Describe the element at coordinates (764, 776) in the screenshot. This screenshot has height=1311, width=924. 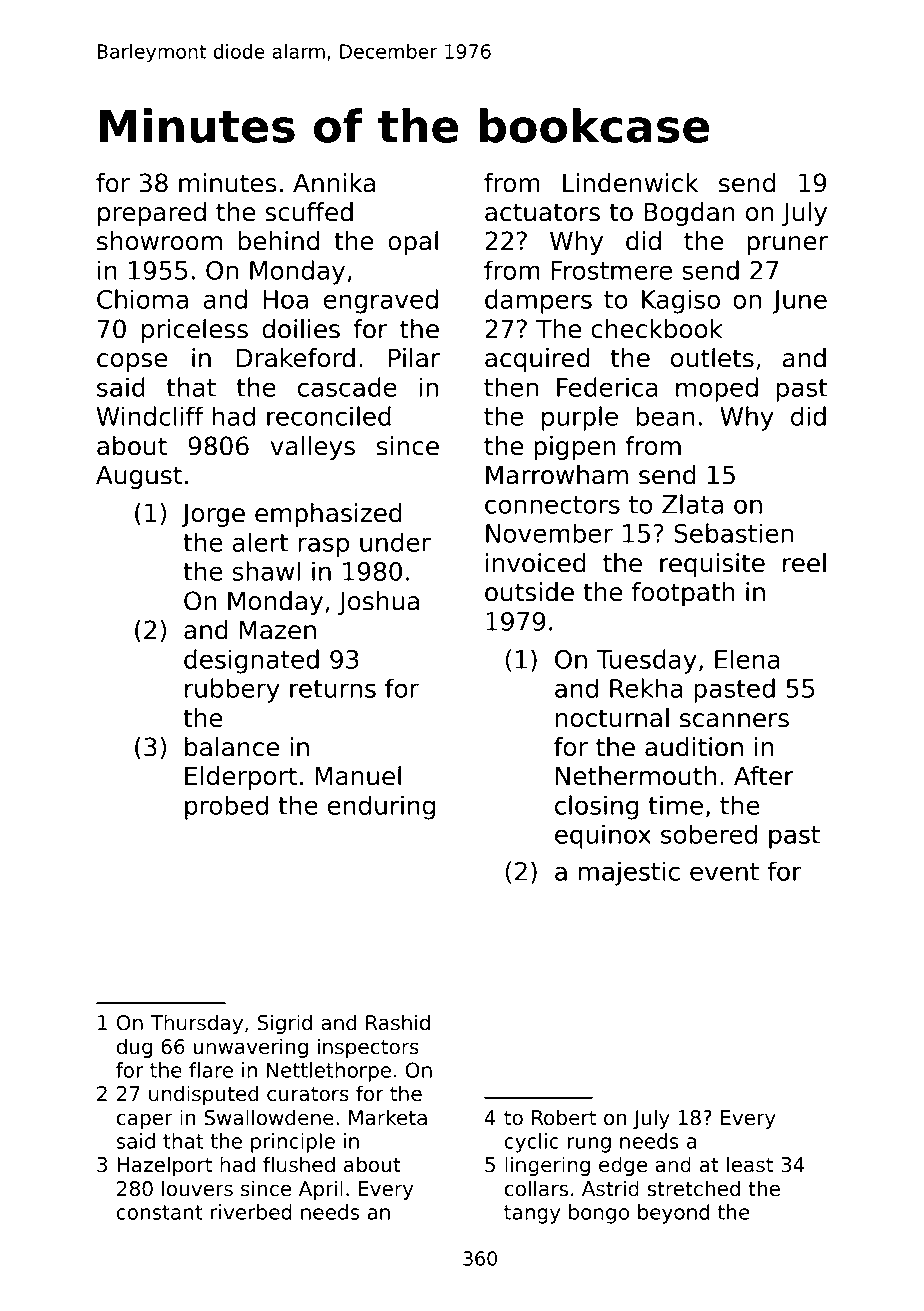
I see `After` at that location.
